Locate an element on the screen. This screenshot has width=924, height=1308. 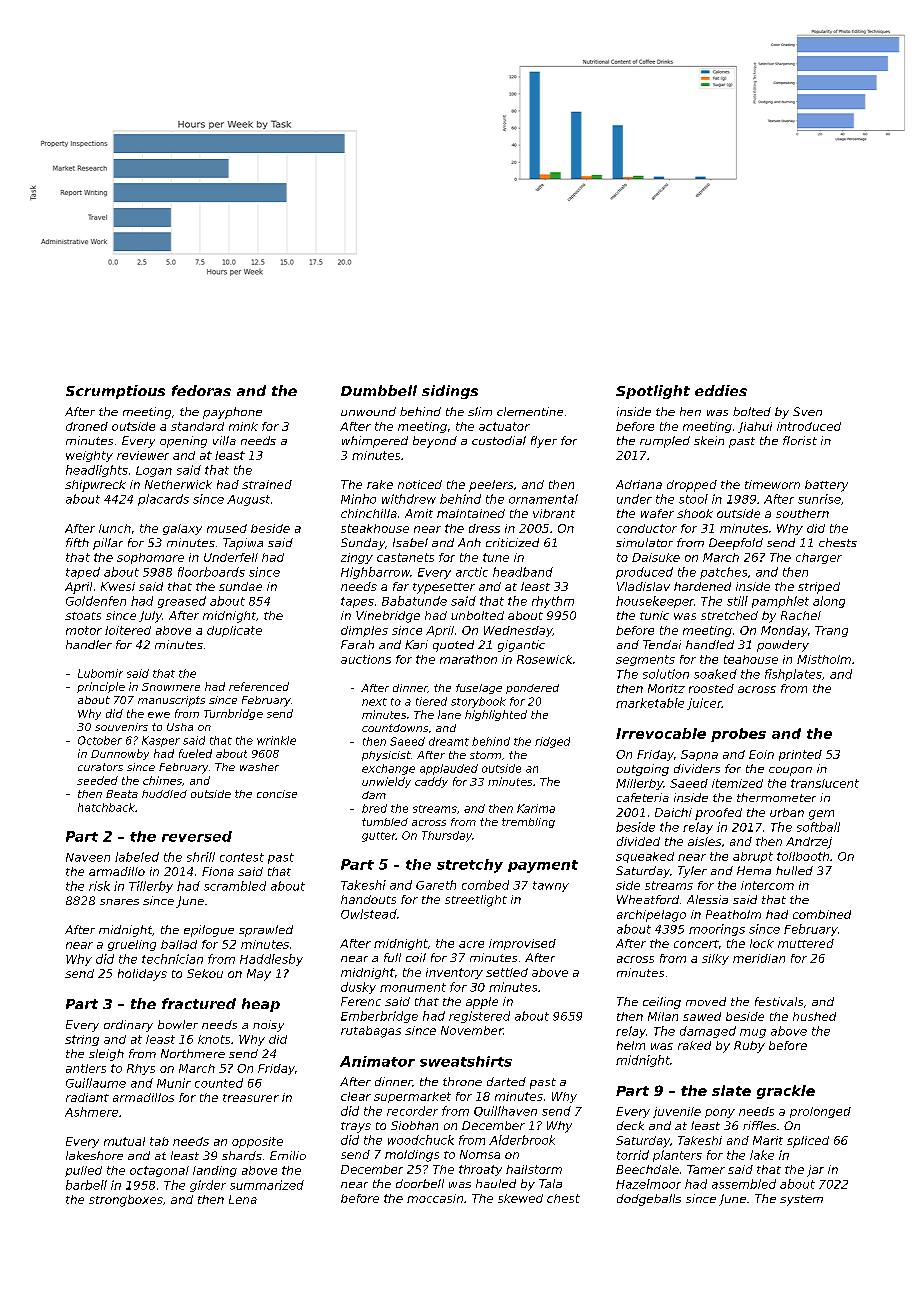
ridged is located at coordinates (552, 742).
